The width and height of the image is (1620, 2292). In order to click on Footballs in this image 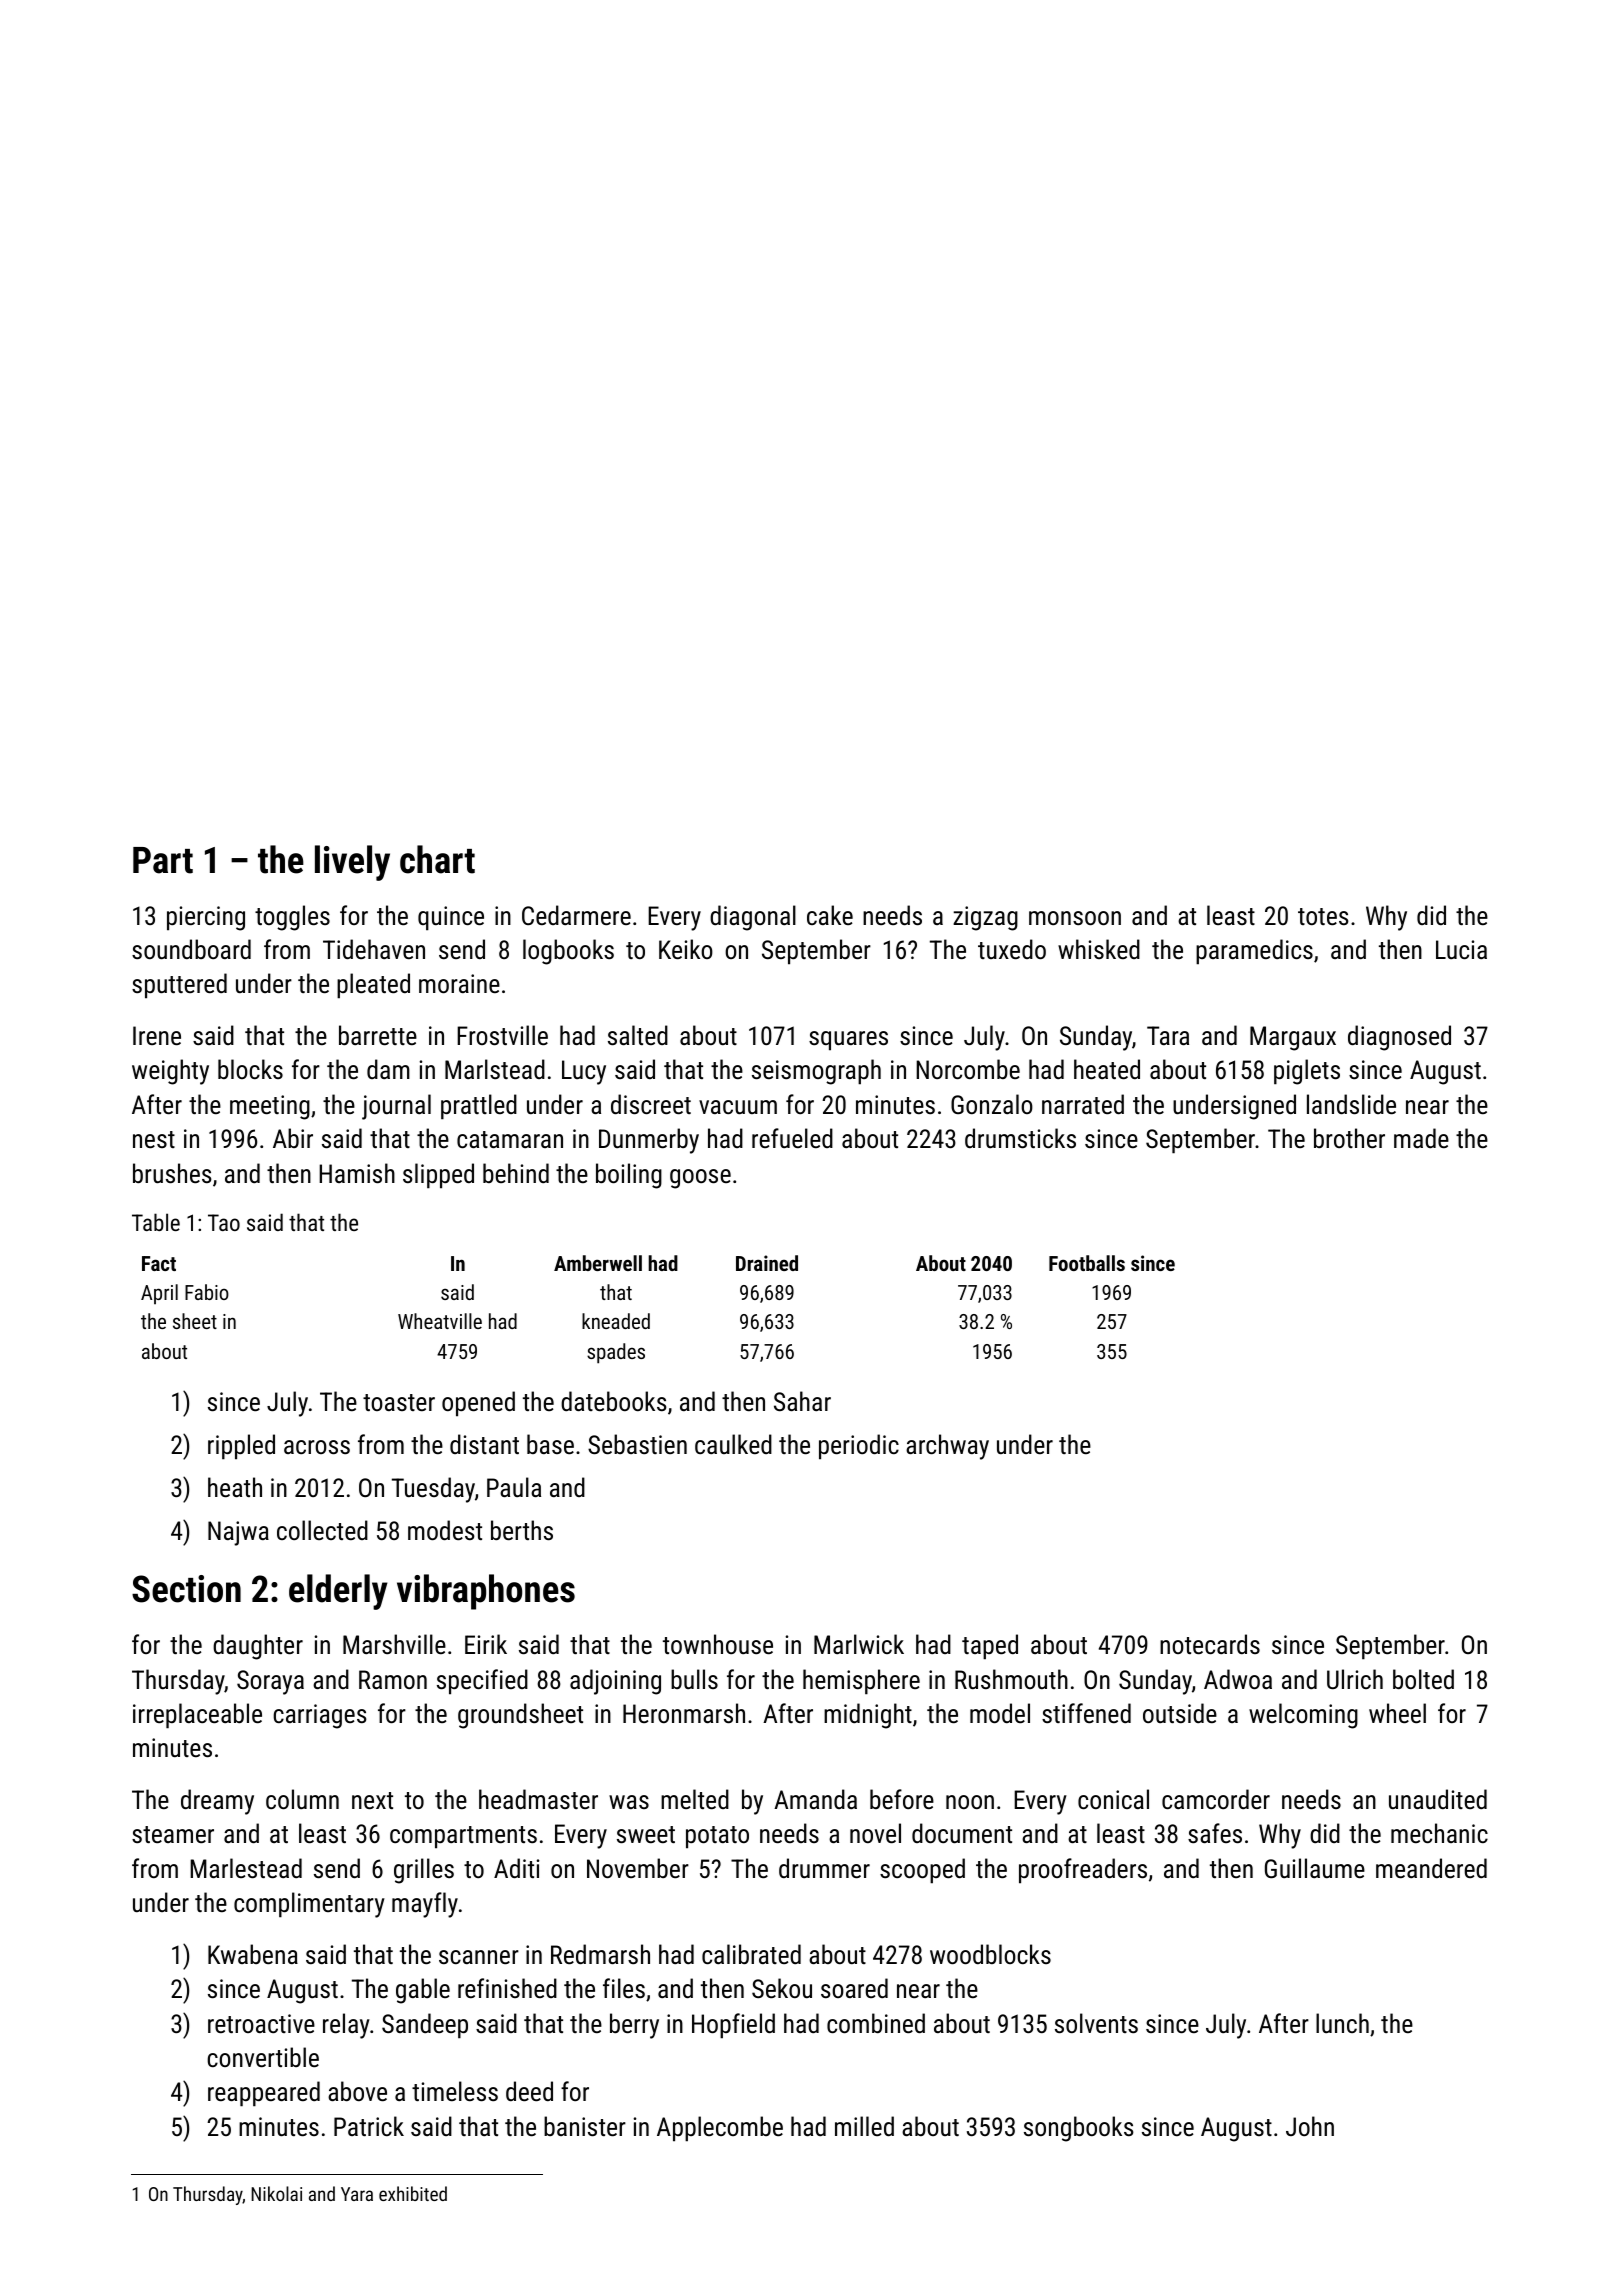, I will do `click(1087, 1263)`.
